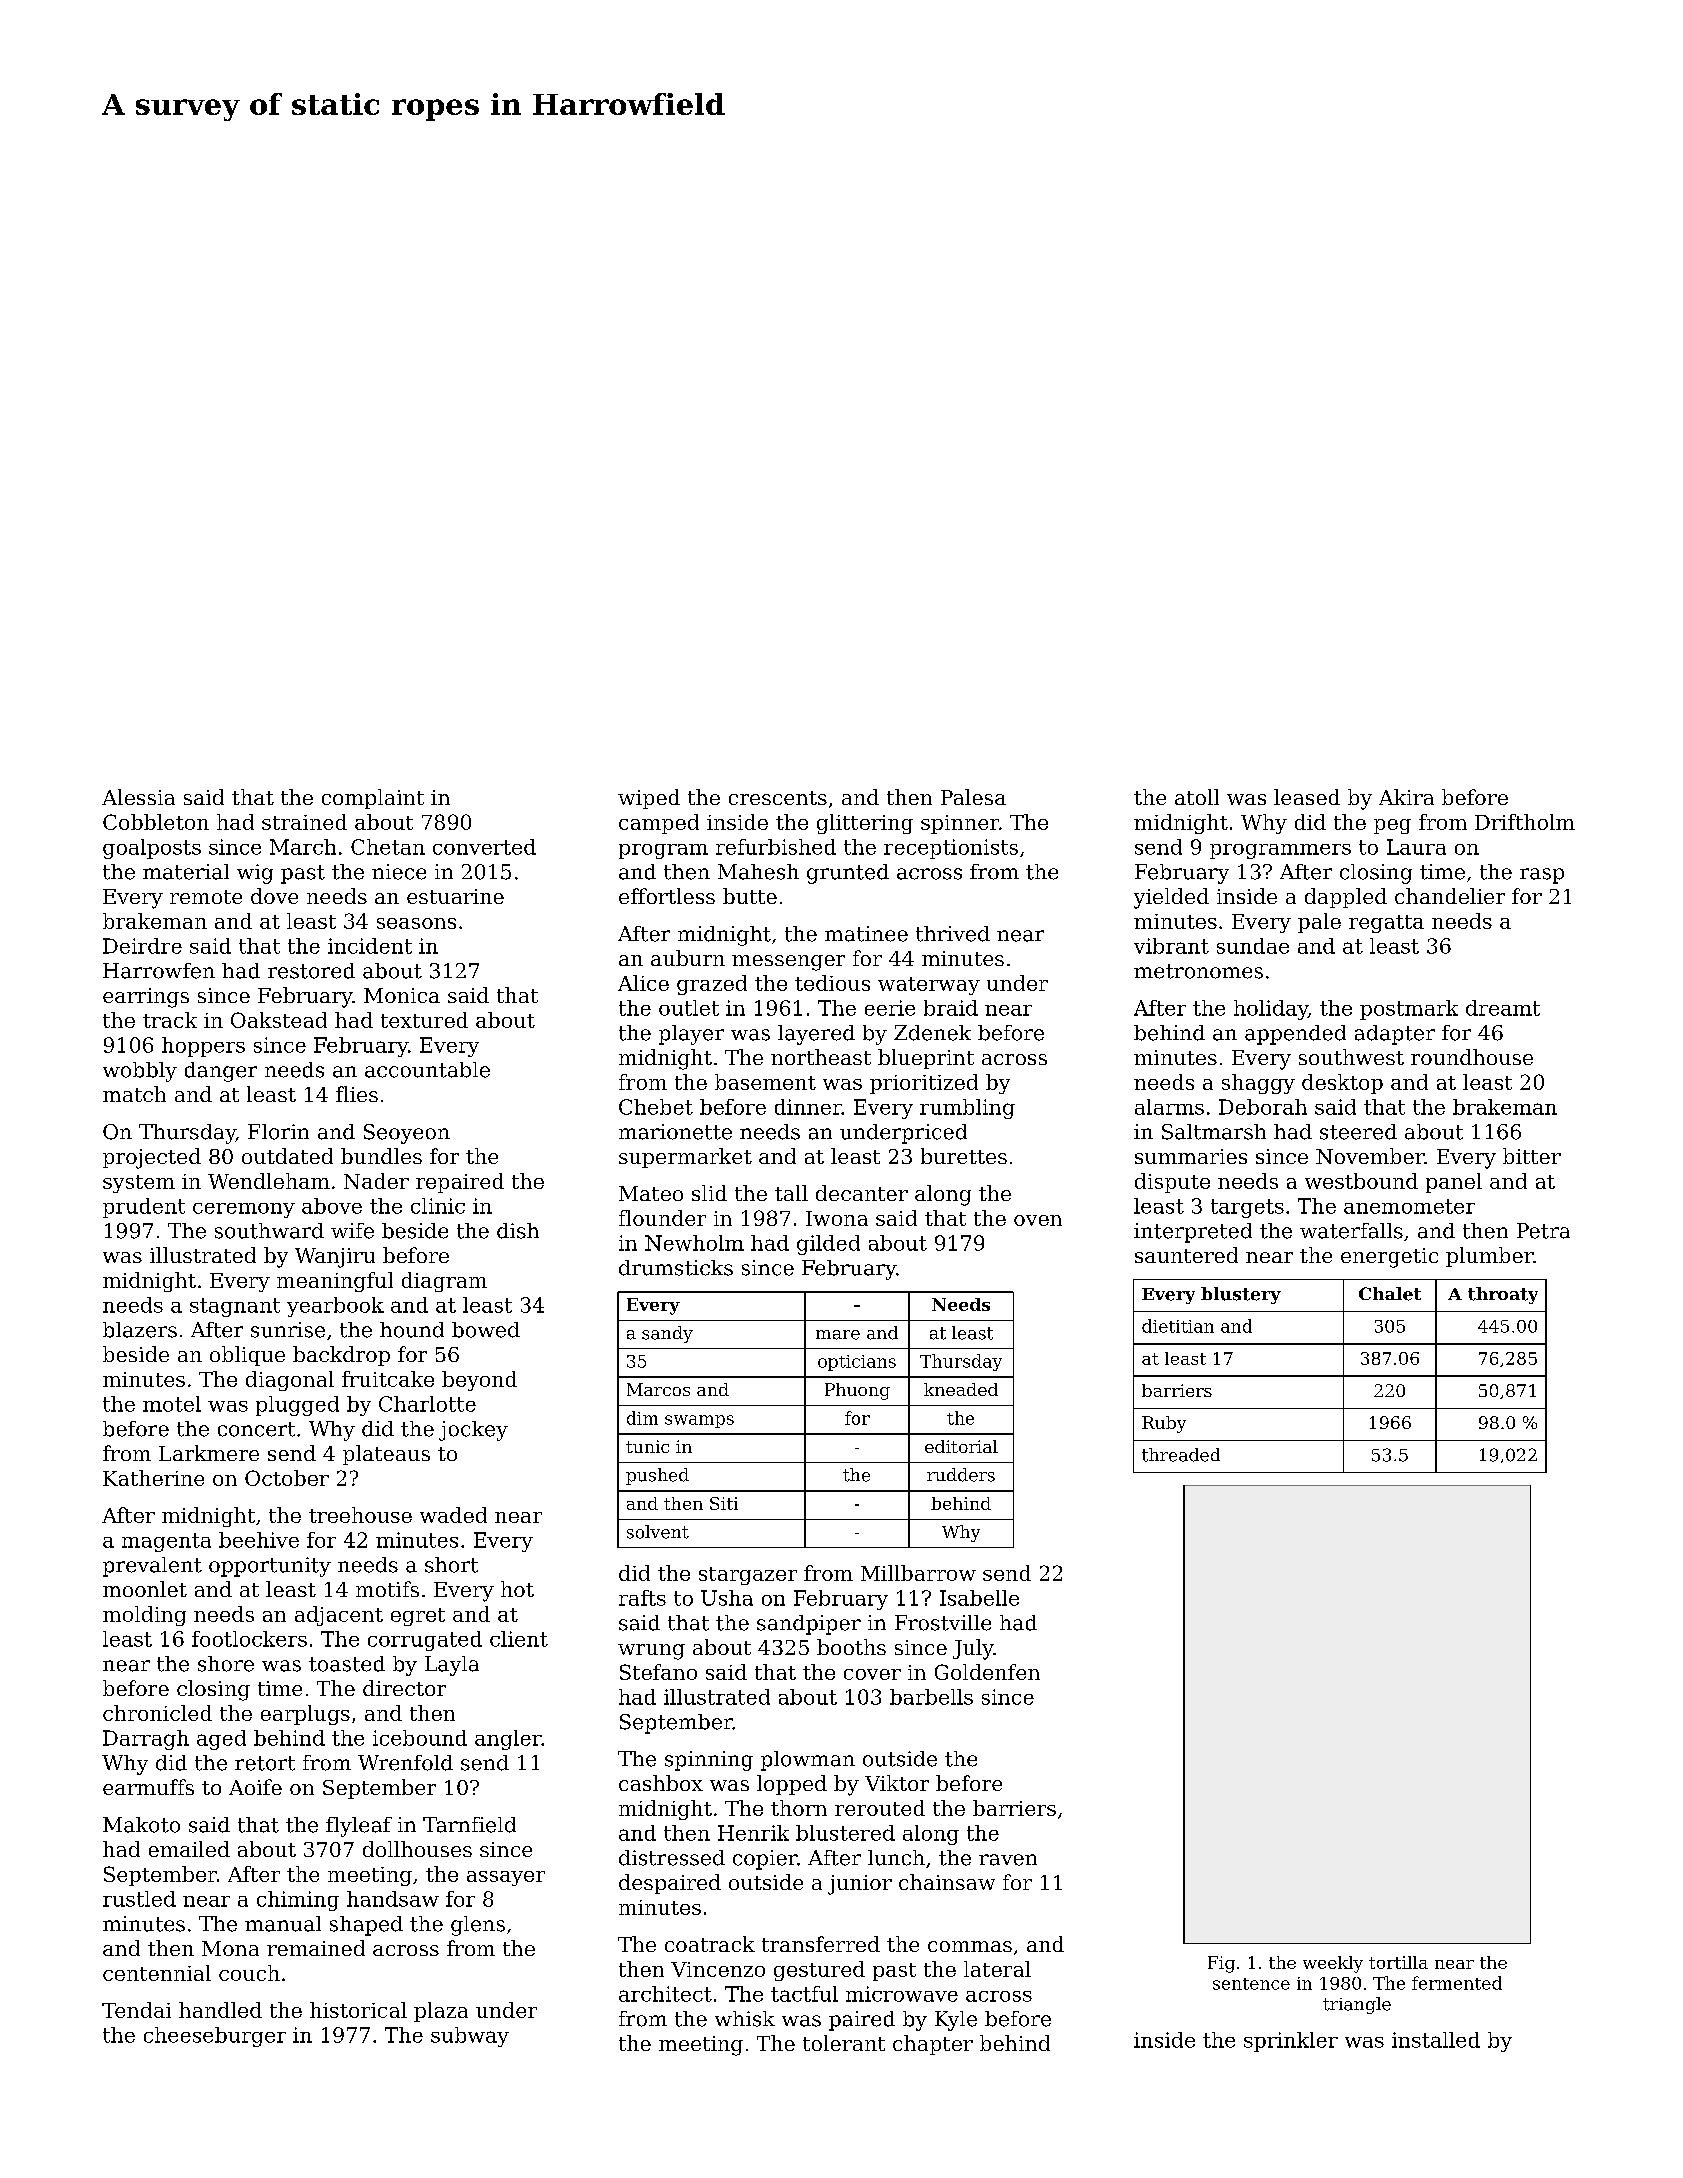  Describe the element at coordinates (844, 2043) in the page. I see `tolerant` at that location.
